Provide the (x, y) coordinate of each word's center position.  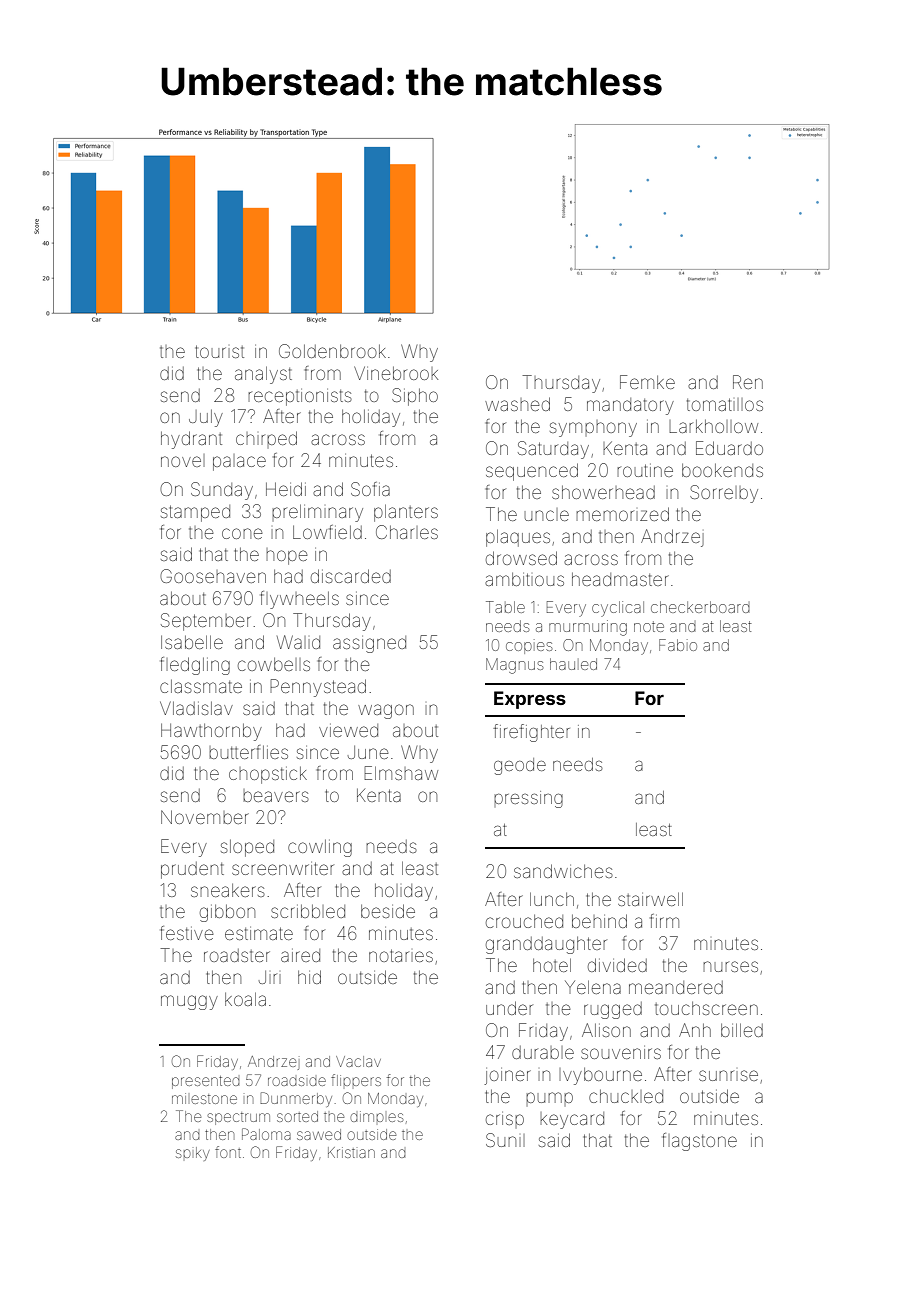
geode (520, 766)
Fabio (678, 645)
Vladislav (196, 708)
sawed (319, 1134)
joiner (507, 1076)
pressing (528, 799)
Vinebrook (396, 373)
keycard (572, 1120)
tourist (219, 351)
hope (287, 557)
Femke (647, 382)
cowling (320, 848)
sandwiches (563, 871)
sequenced (532, 472)
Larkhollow (713, 426)
